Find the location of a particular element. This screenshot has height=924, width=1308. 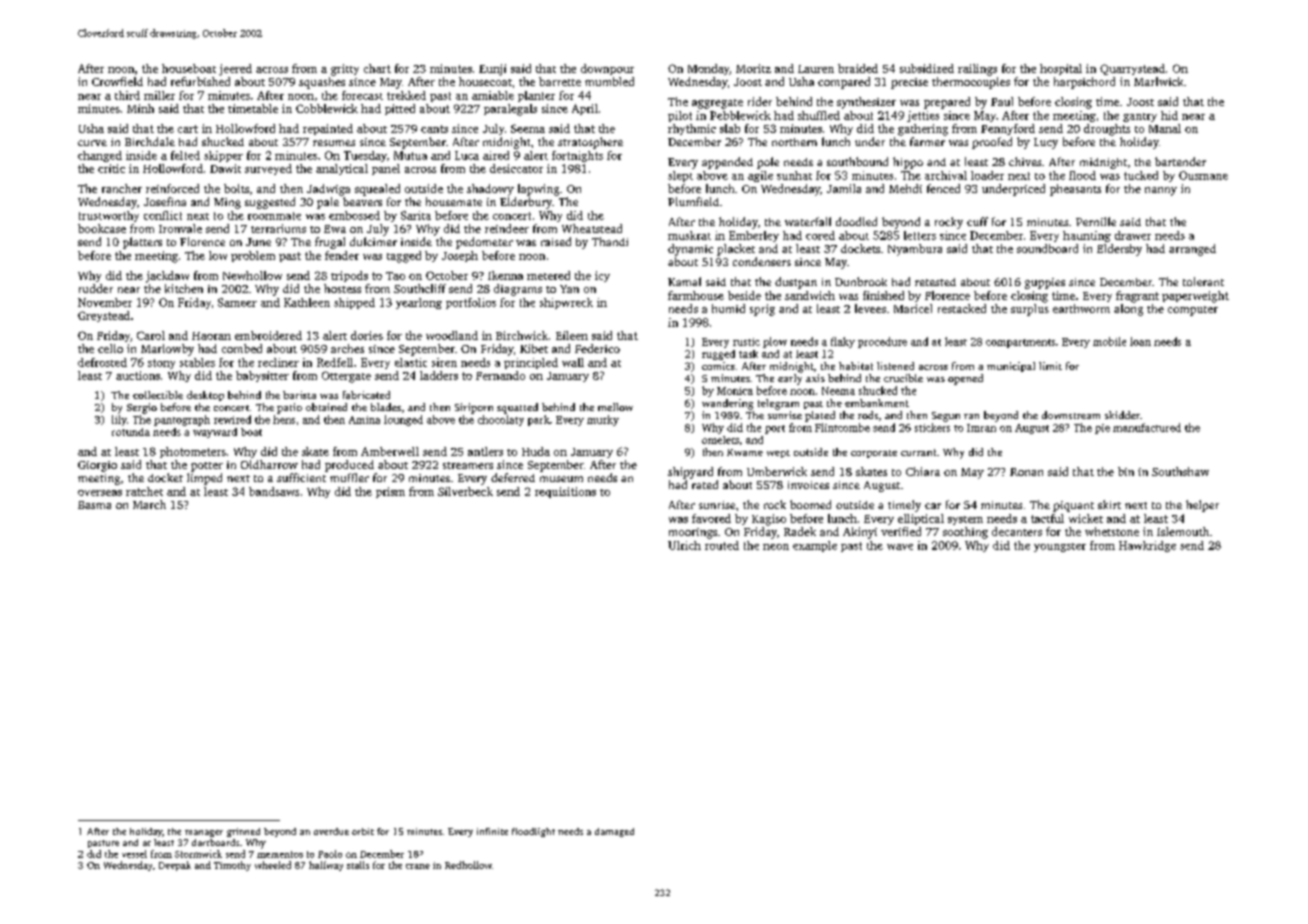

Kagiso is located at coordinates (769, 520).
